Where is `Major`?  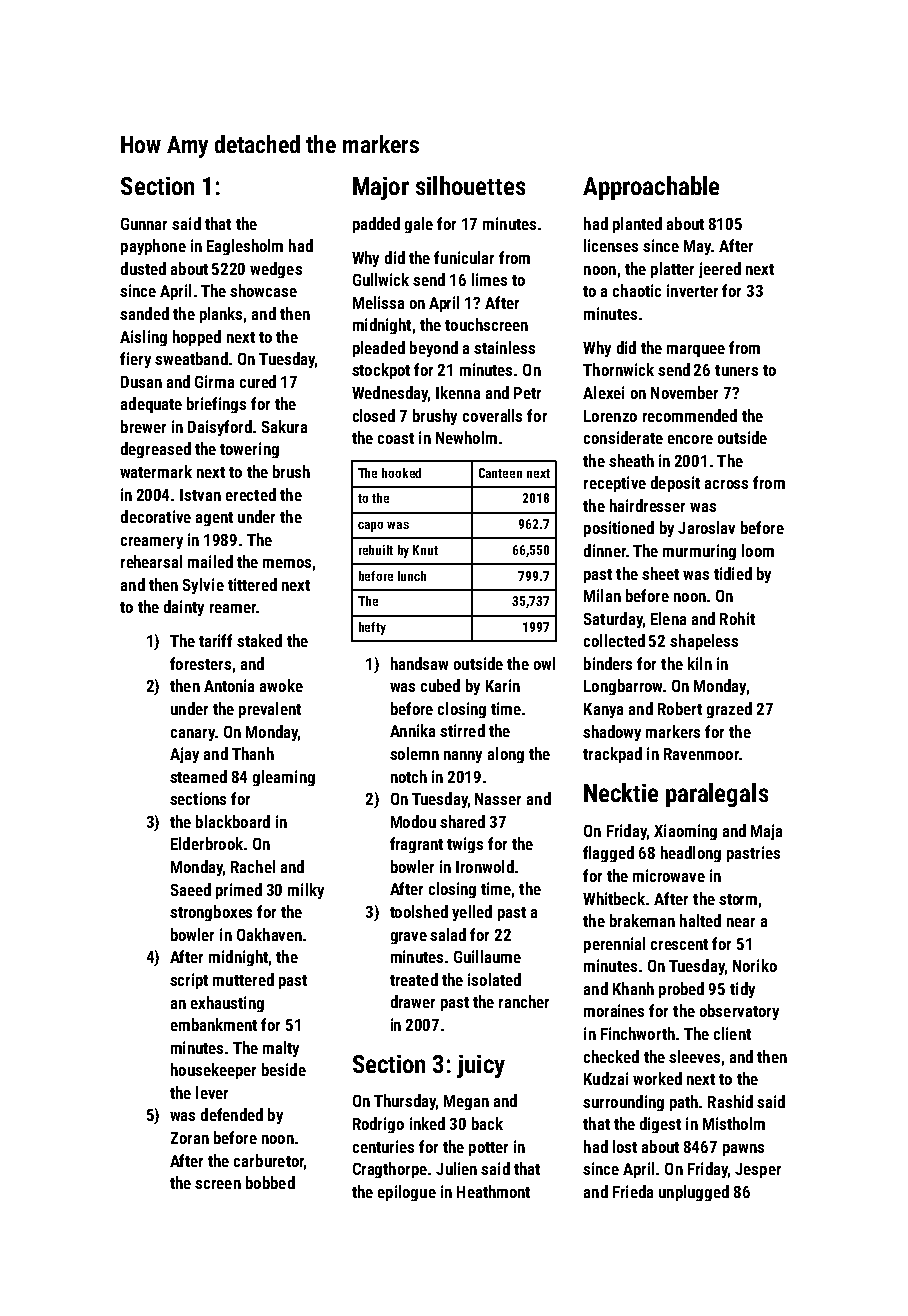
Major is located at coordinates (381, 188).
